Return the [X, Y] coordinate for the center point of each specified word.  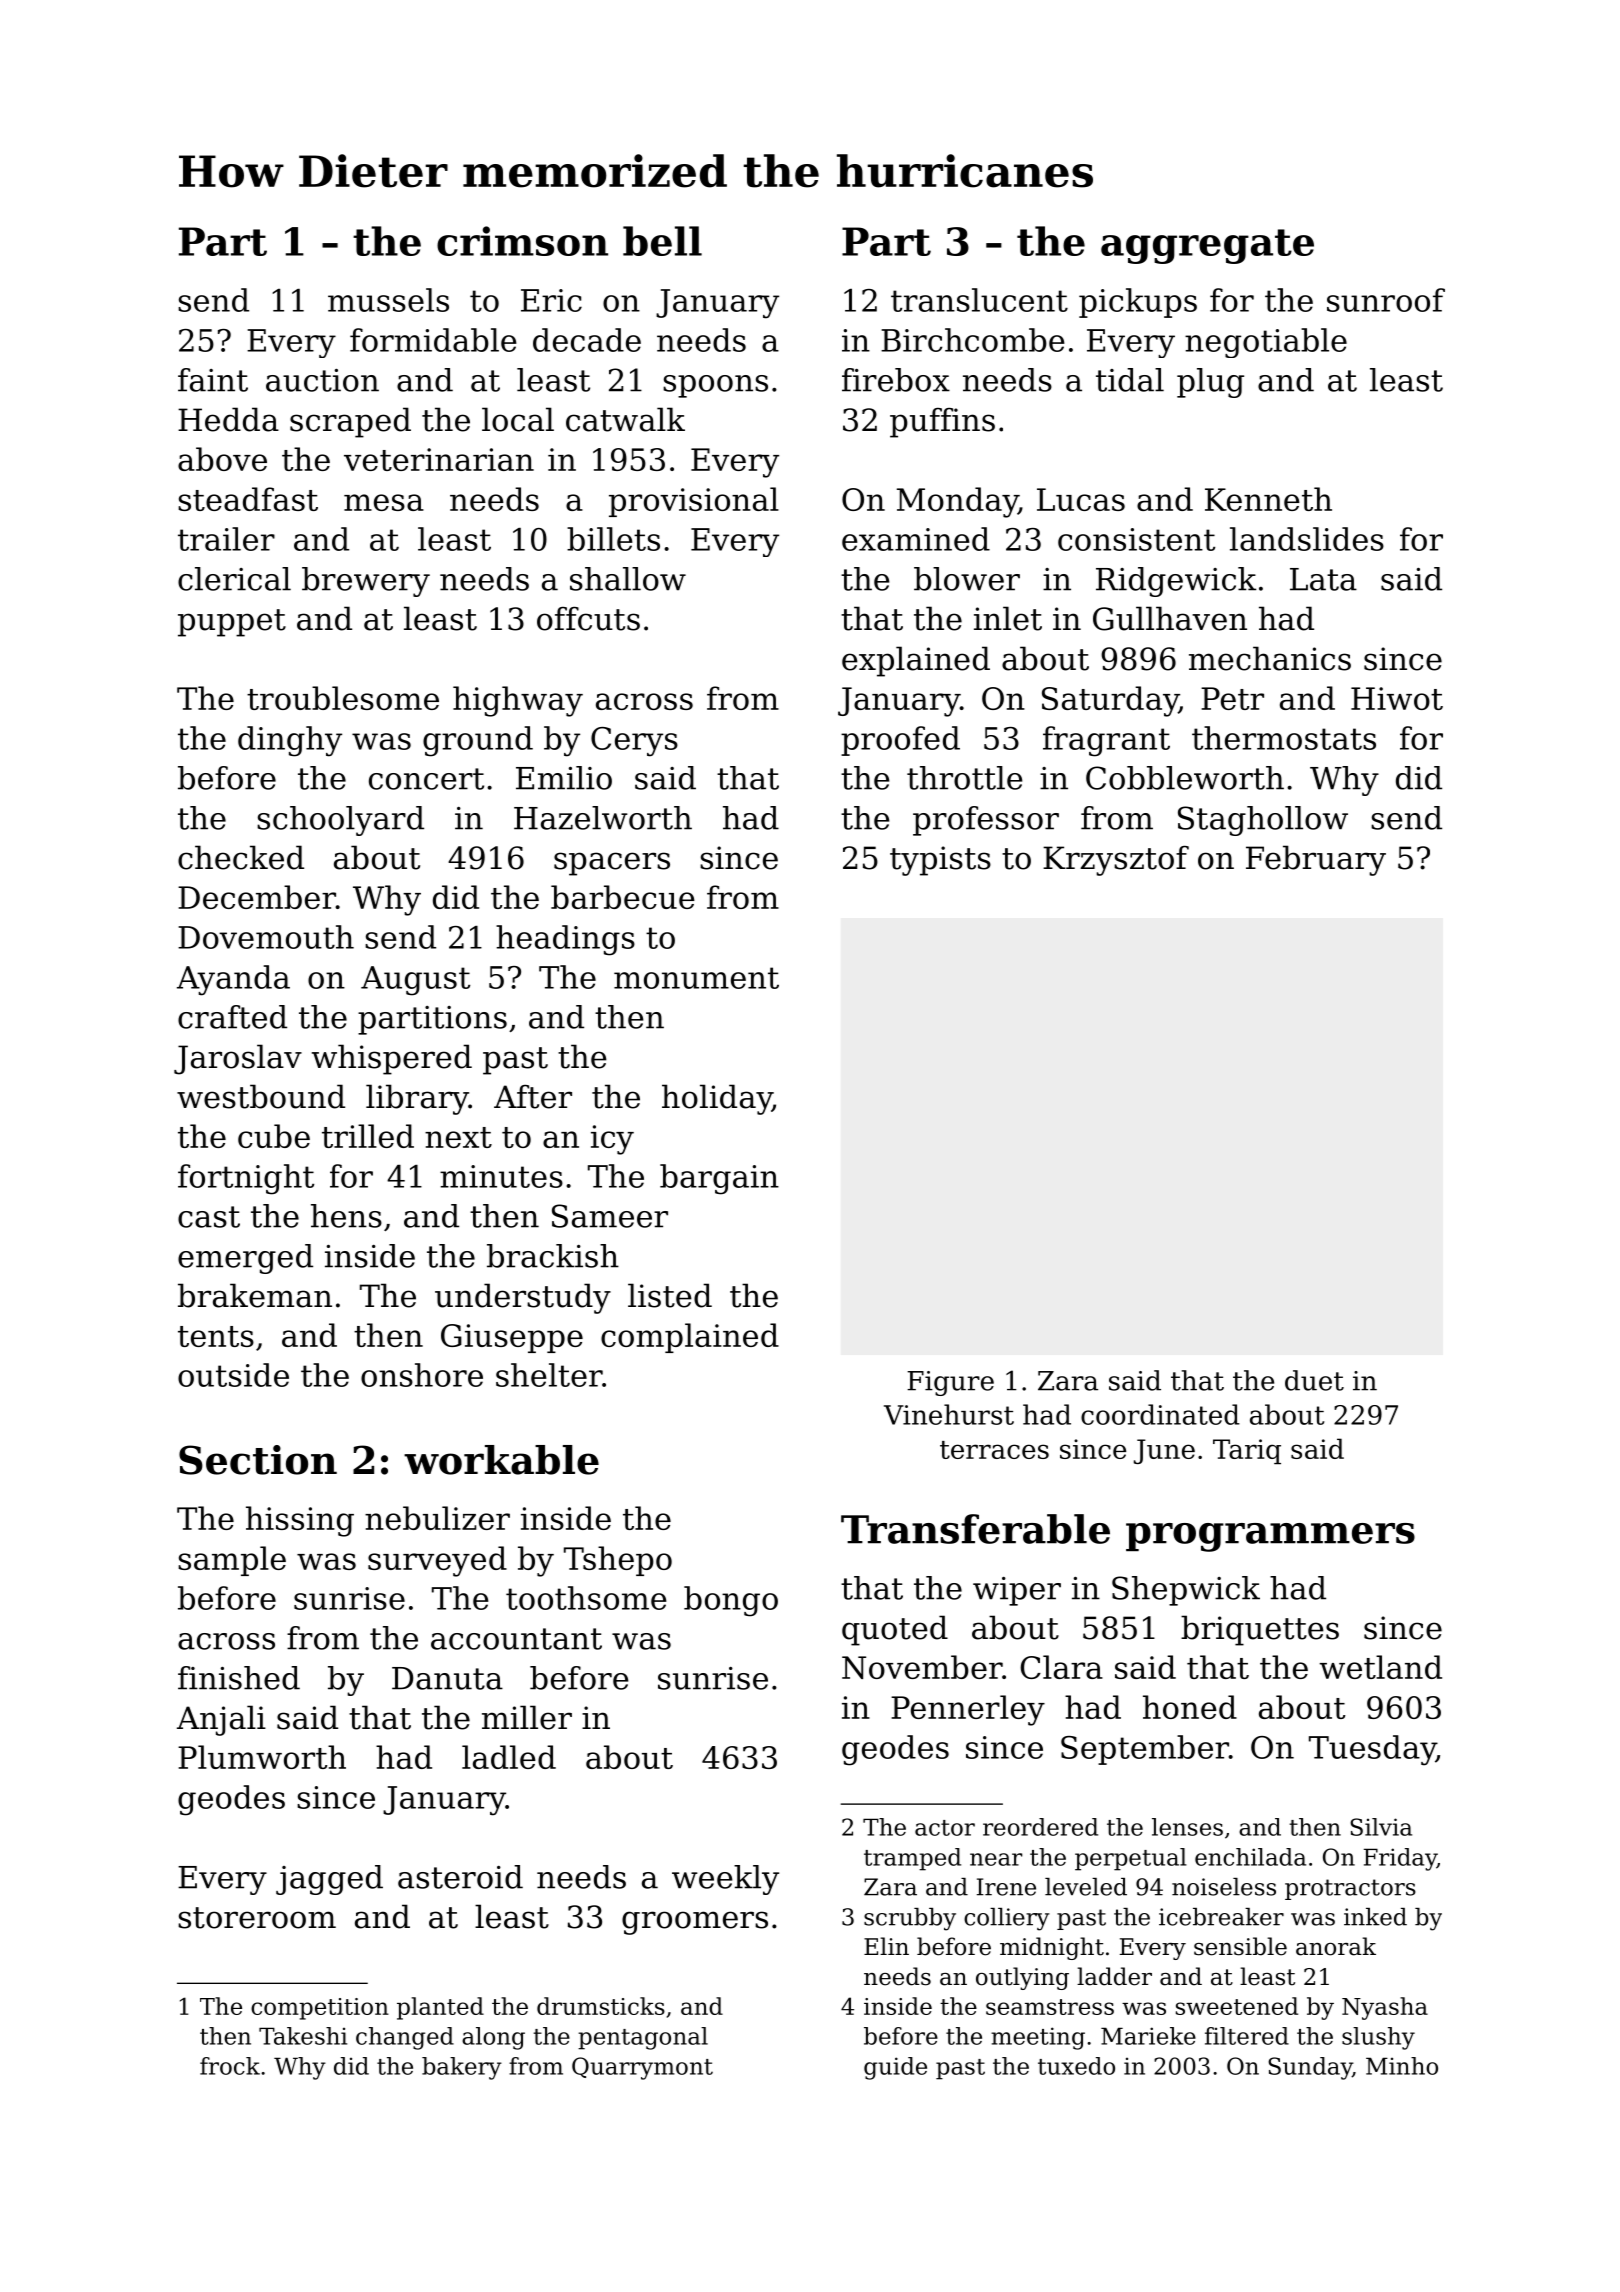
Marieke [1148, 2036]
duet [1314, 1380]
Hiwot [1397, 698]
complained [690, 1338]
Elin [886, 1946]
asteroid [460, 1877]
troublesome [343, 698]
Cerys [634, 742]
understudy [523, 1298]
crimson [522, 241]
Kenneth [1268, 499]
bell [662, 241]
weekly [725, 1880]
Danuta [447, 1678]
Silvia [1381, 1827]
